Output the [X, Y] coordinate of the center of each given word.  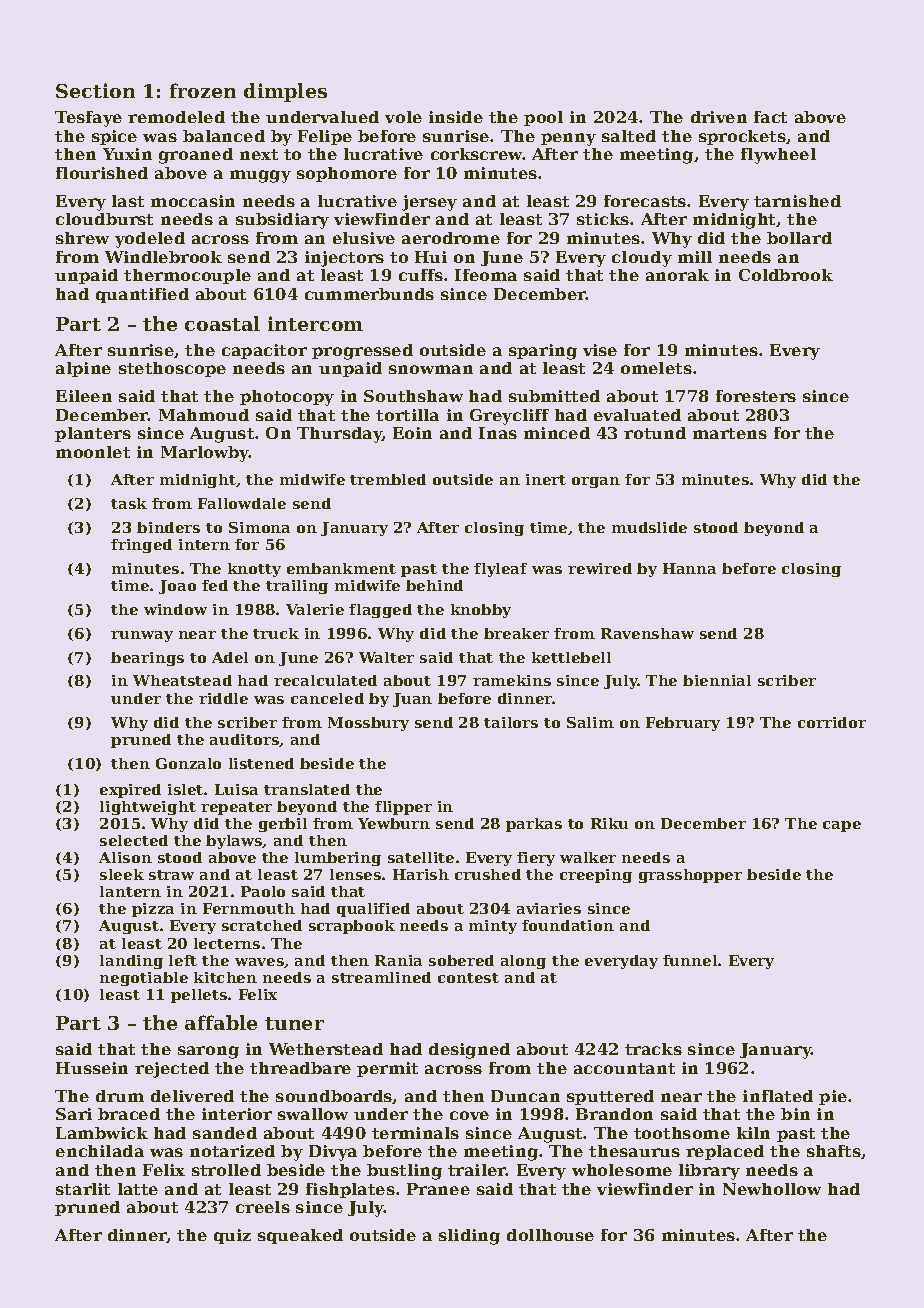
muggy [260, 176]
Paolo [263, 891]
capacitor [264, 351]
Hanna [689, 568]
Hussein [92, 1068]
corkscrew [477, 154]
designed [469, 1051]
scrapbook [352, 927]
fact [770, 117]
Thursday [339, 435]
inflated [778, 1096]
